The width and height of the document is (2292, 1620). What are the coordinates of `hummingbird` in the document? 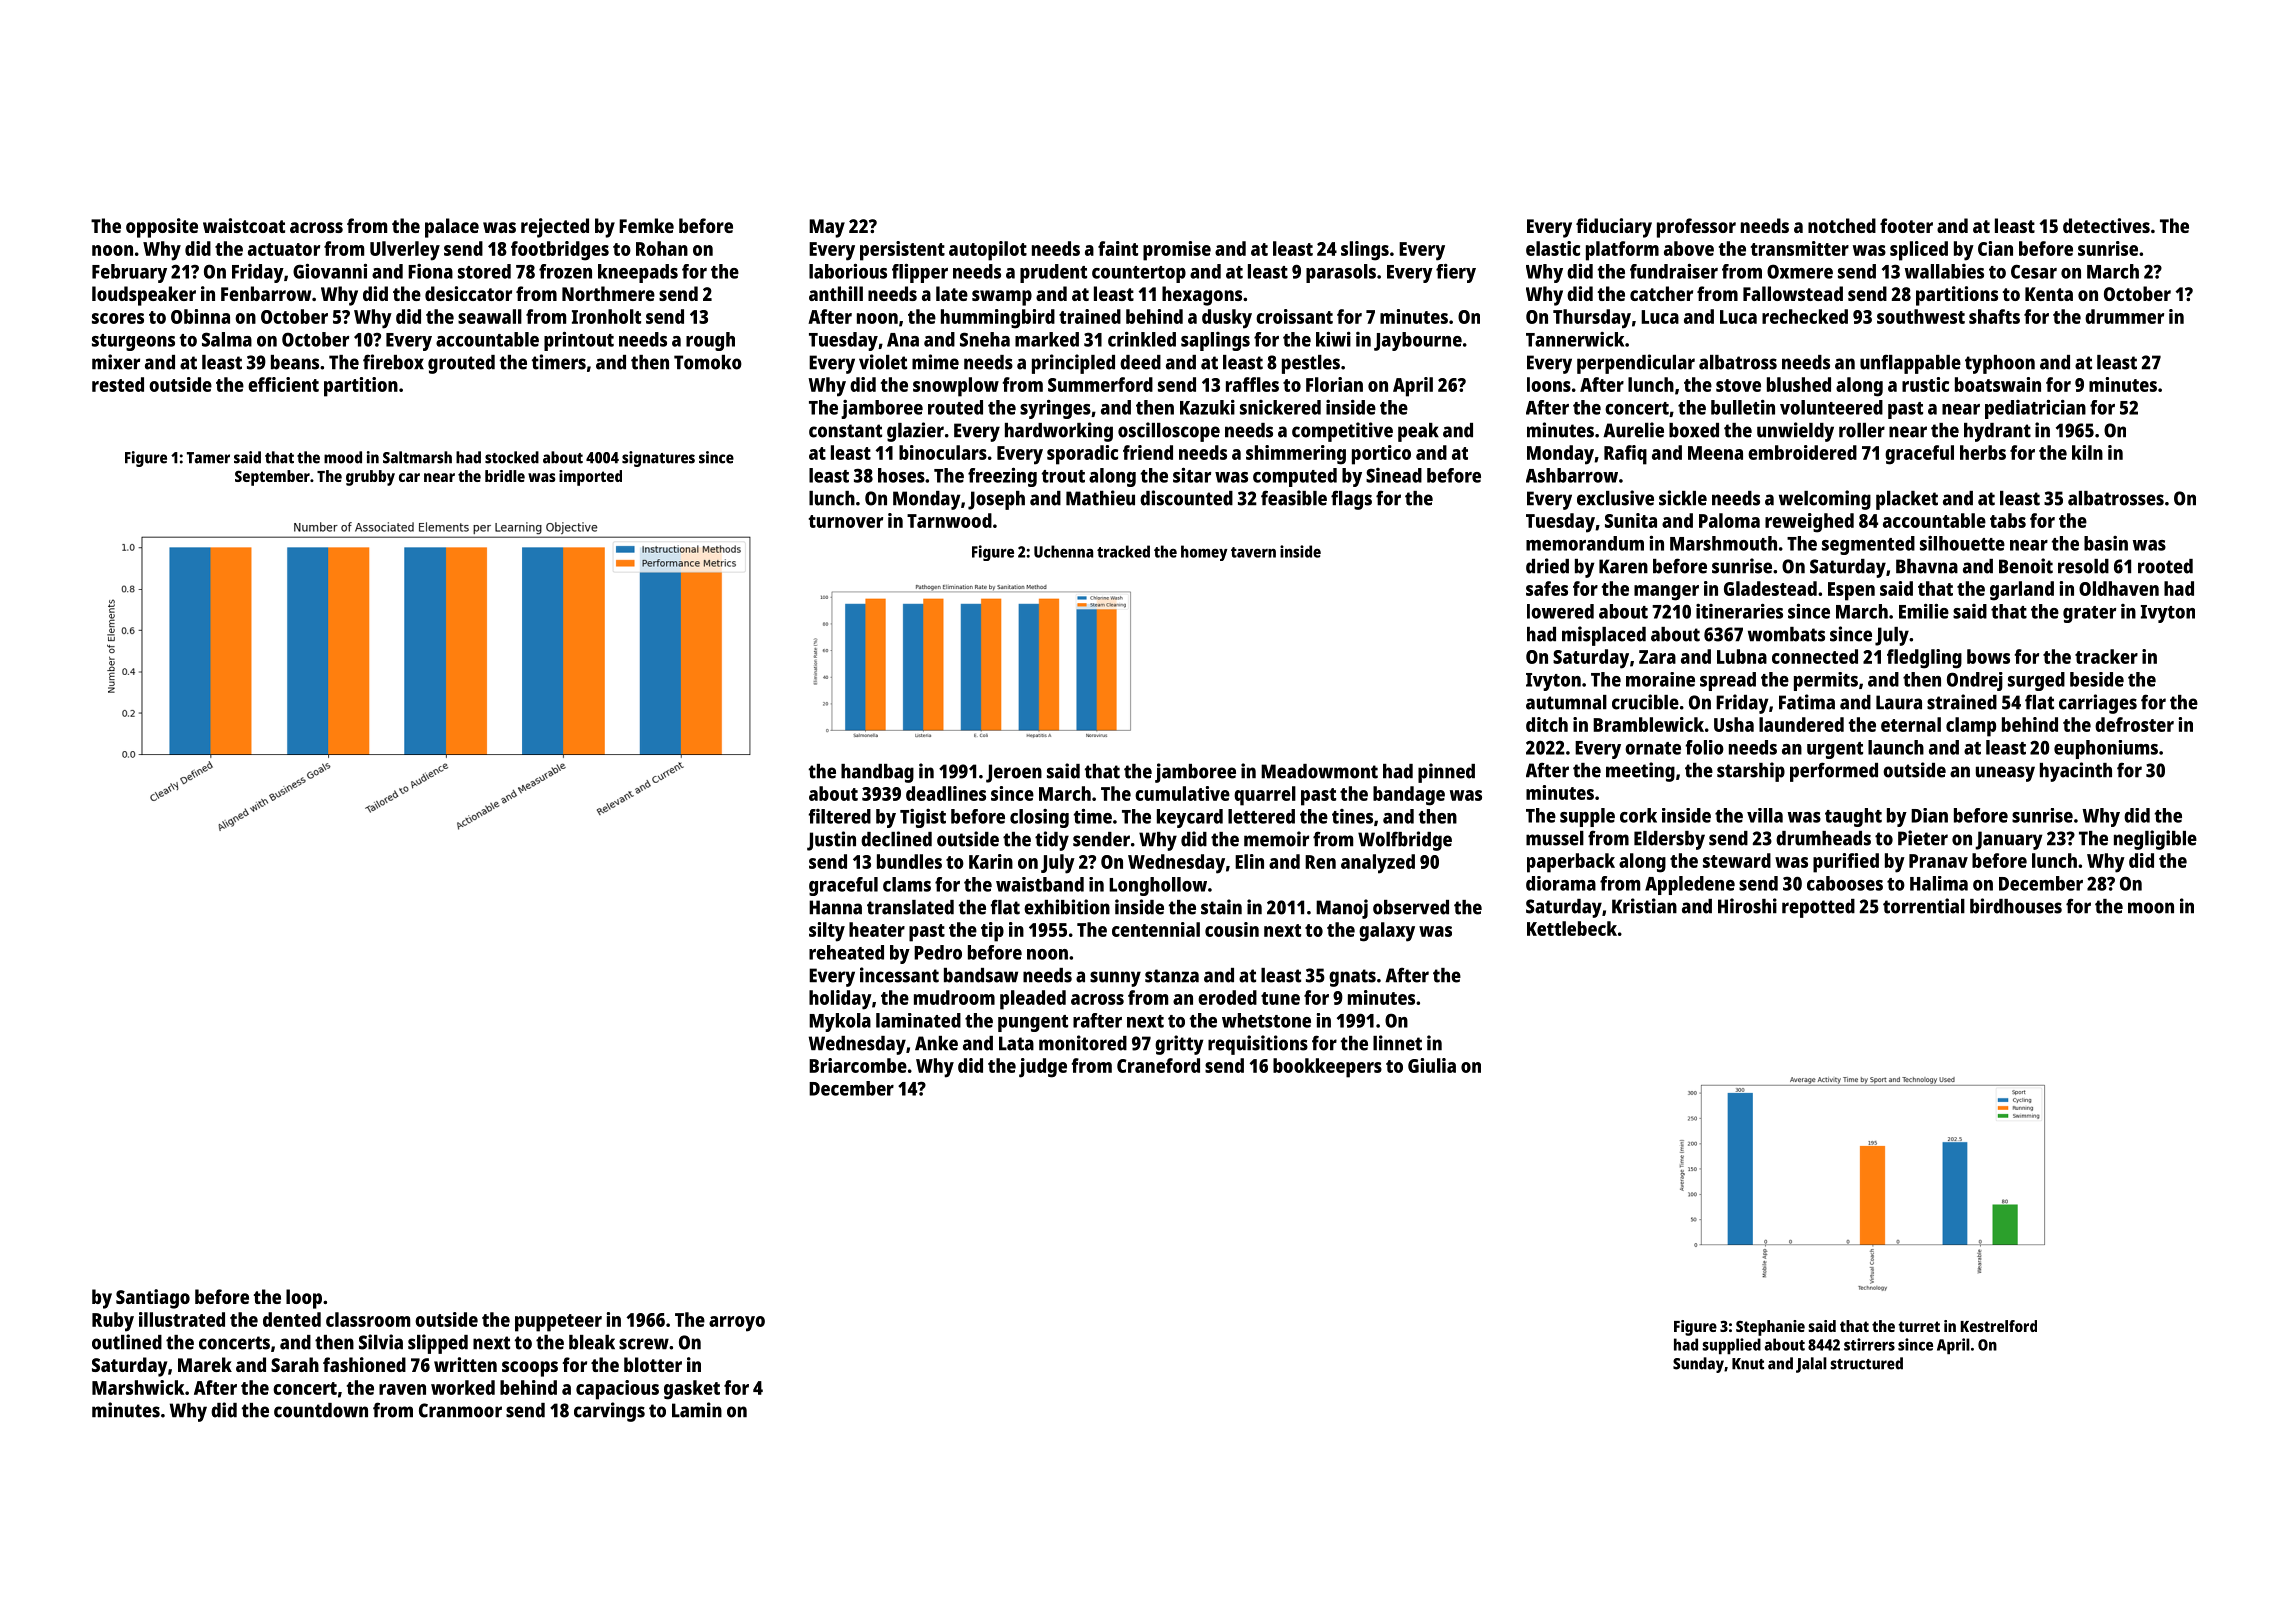 It's located at (998, 319).
